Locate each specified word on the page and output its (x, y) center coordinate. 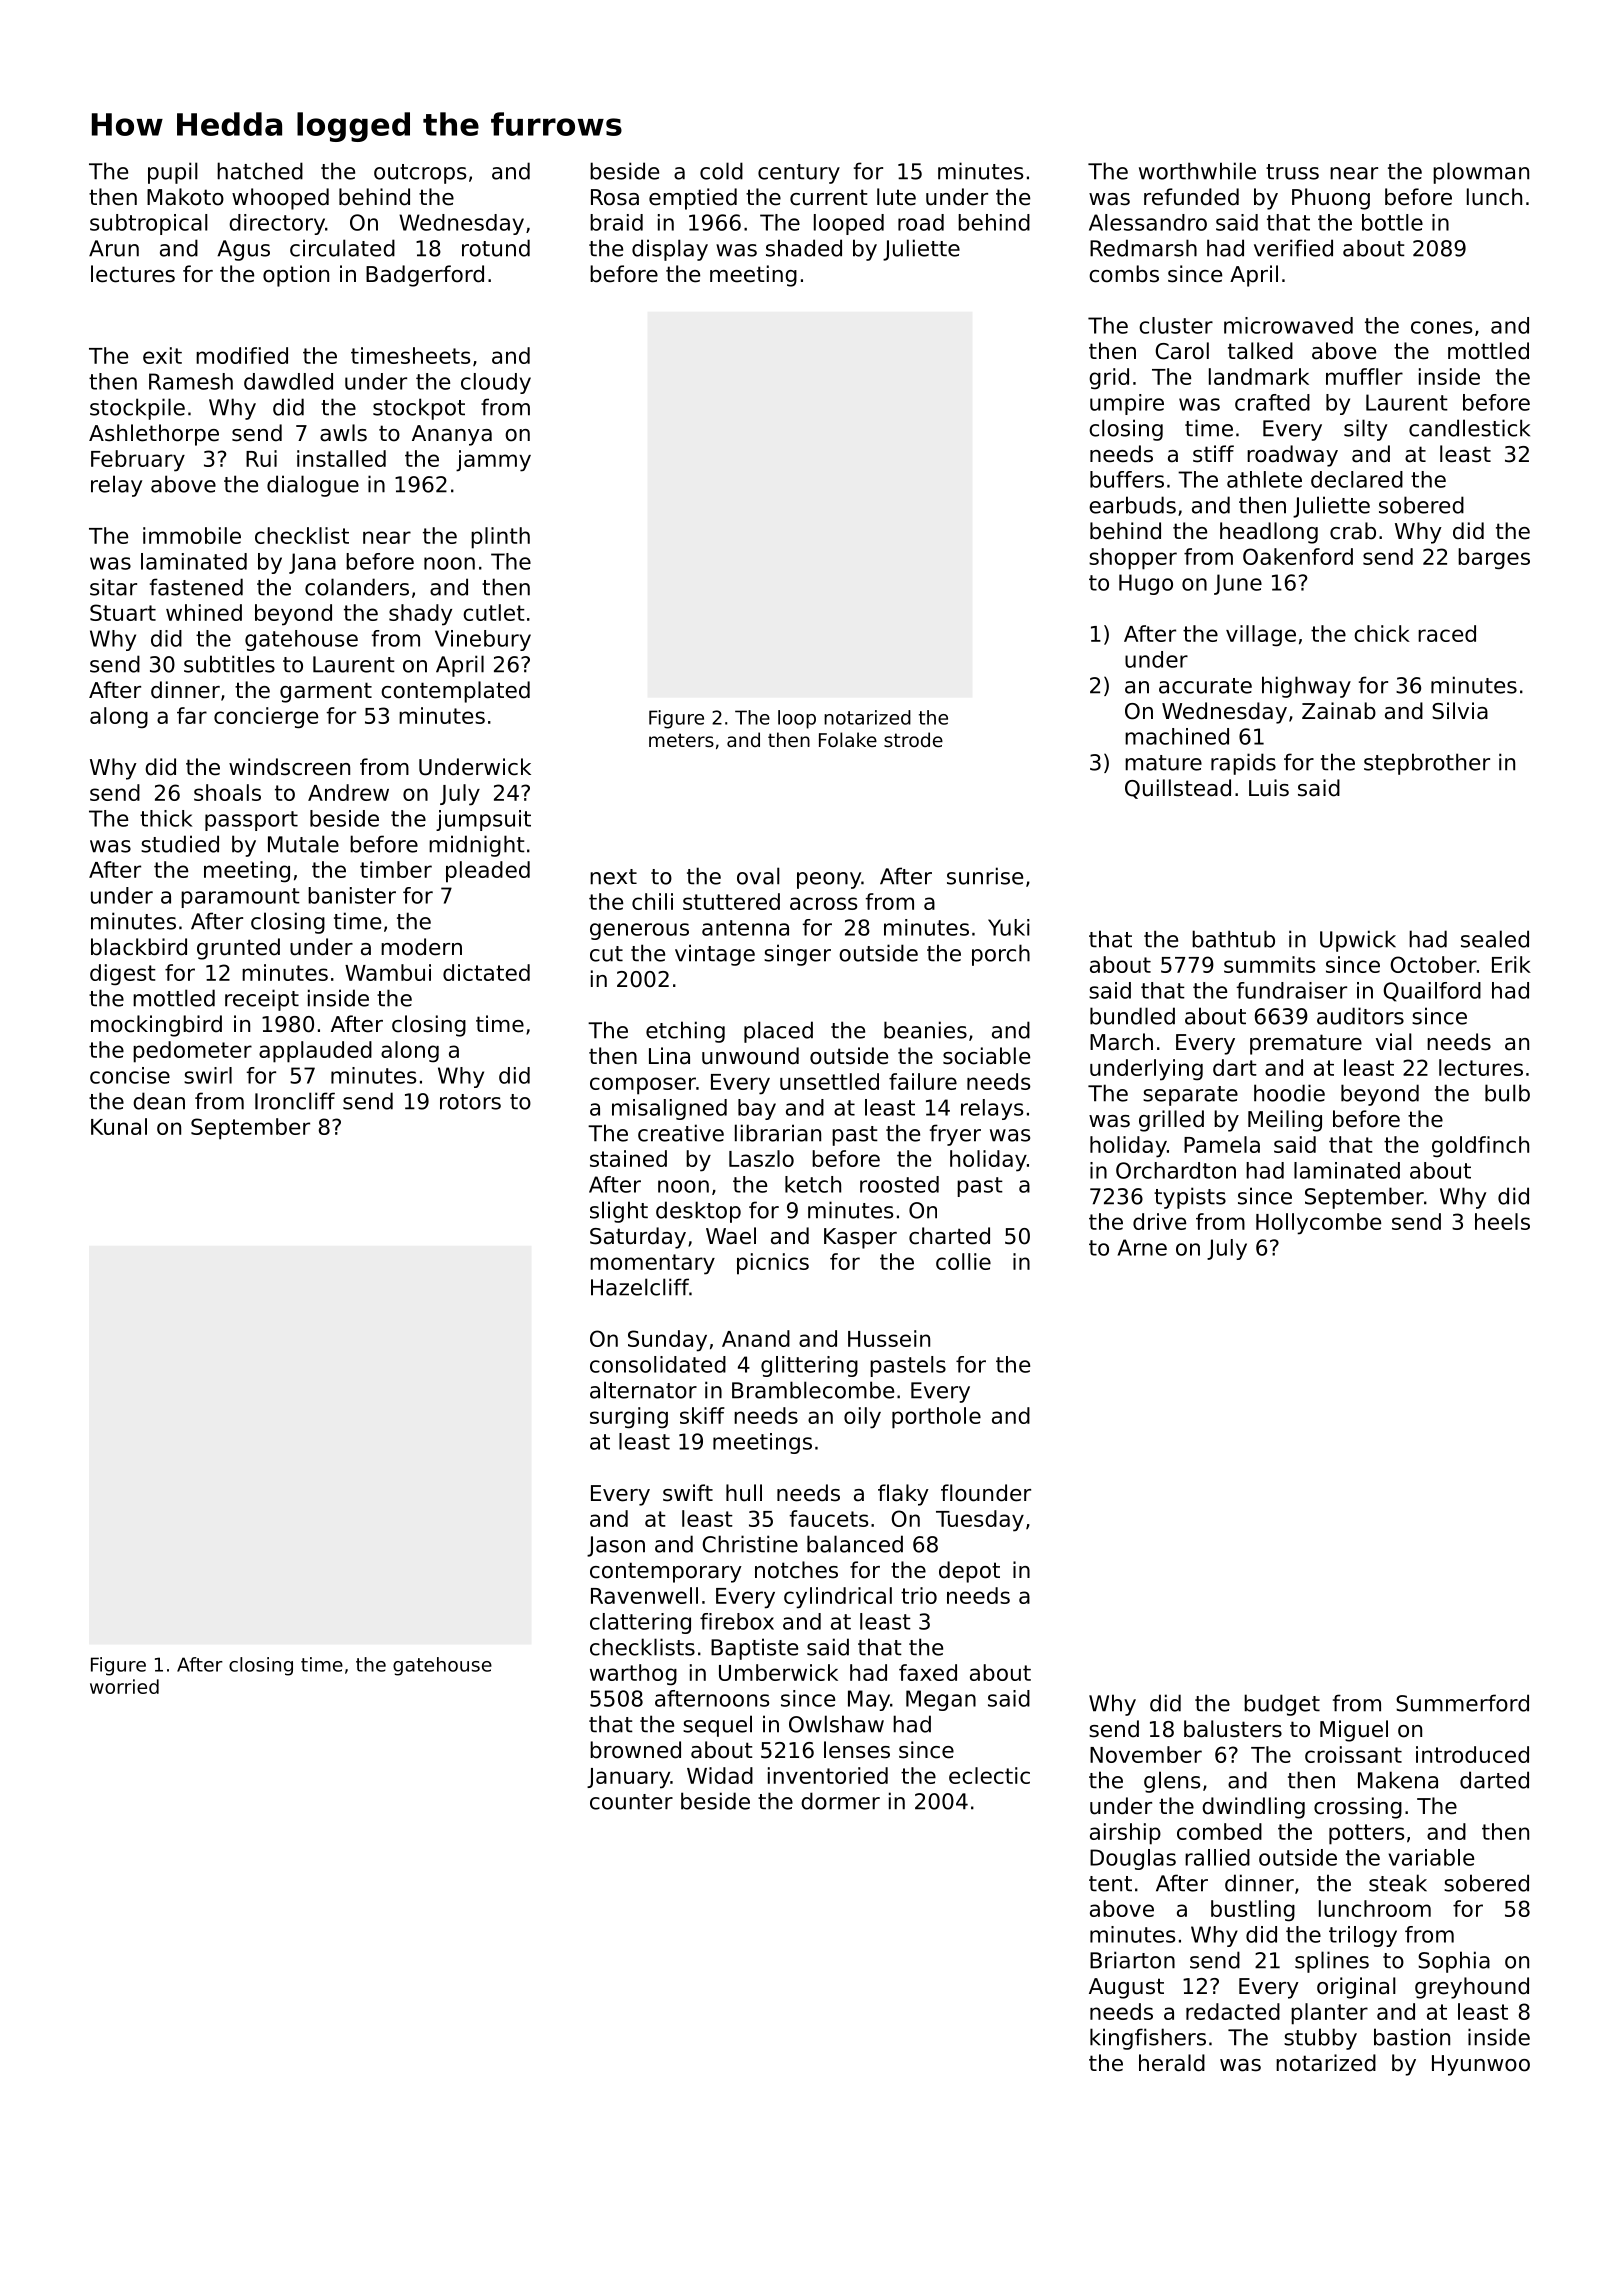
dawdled (288, 381)
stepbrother (1427, 764)
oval (758, 876)
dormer (840, 1801)
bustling (1253, 1911)
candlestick (1469, 428)
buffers (1127, 479)
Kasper (860, 1238)
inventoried (828, 1775)
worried (124, 1686)
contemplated (455, 692)
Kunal (119, 1126)
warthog (633, 1675)
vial (1394, 1042)
